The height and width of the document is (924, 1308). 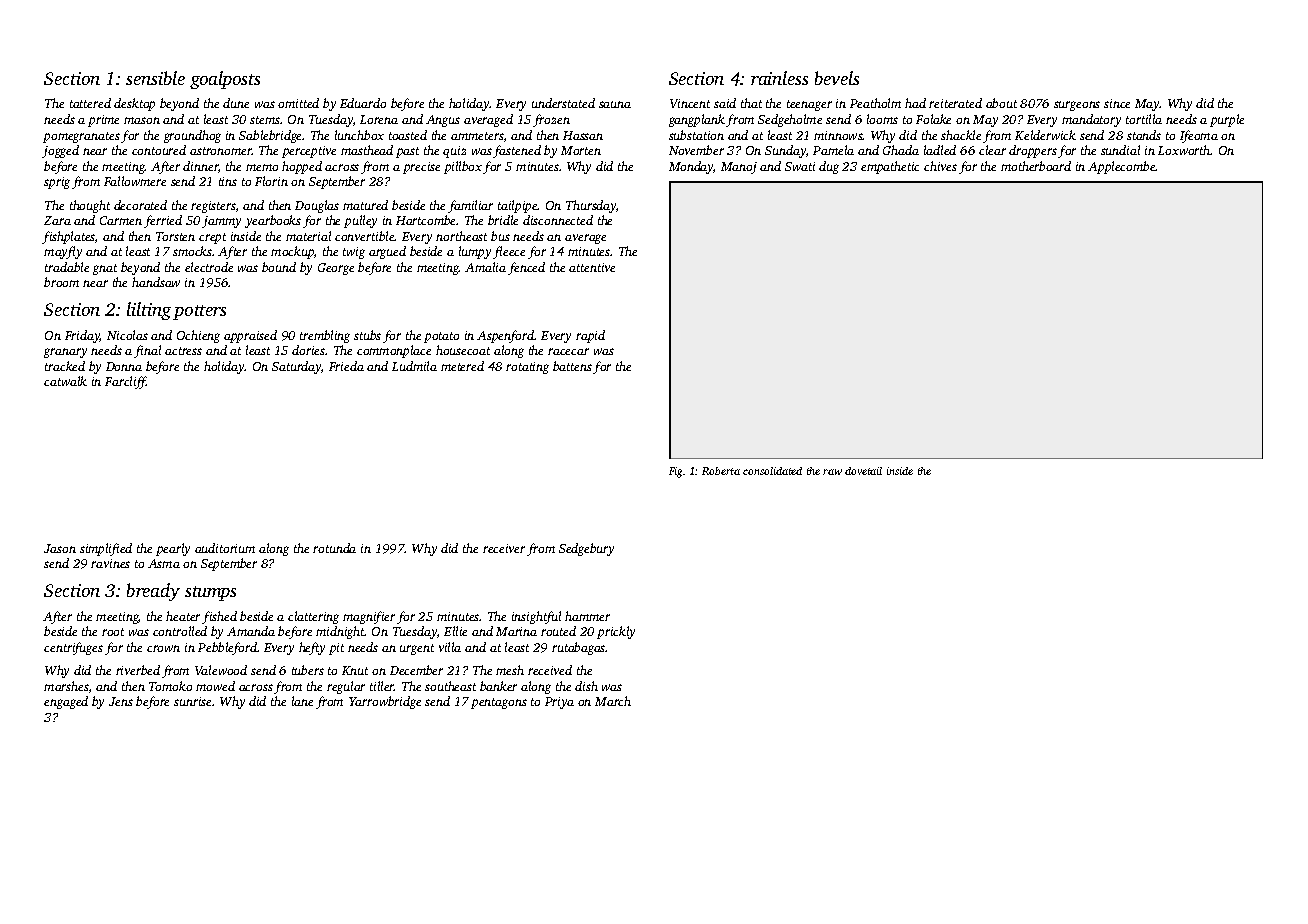 I want to click on sensible, so click(x=155, y=78).
